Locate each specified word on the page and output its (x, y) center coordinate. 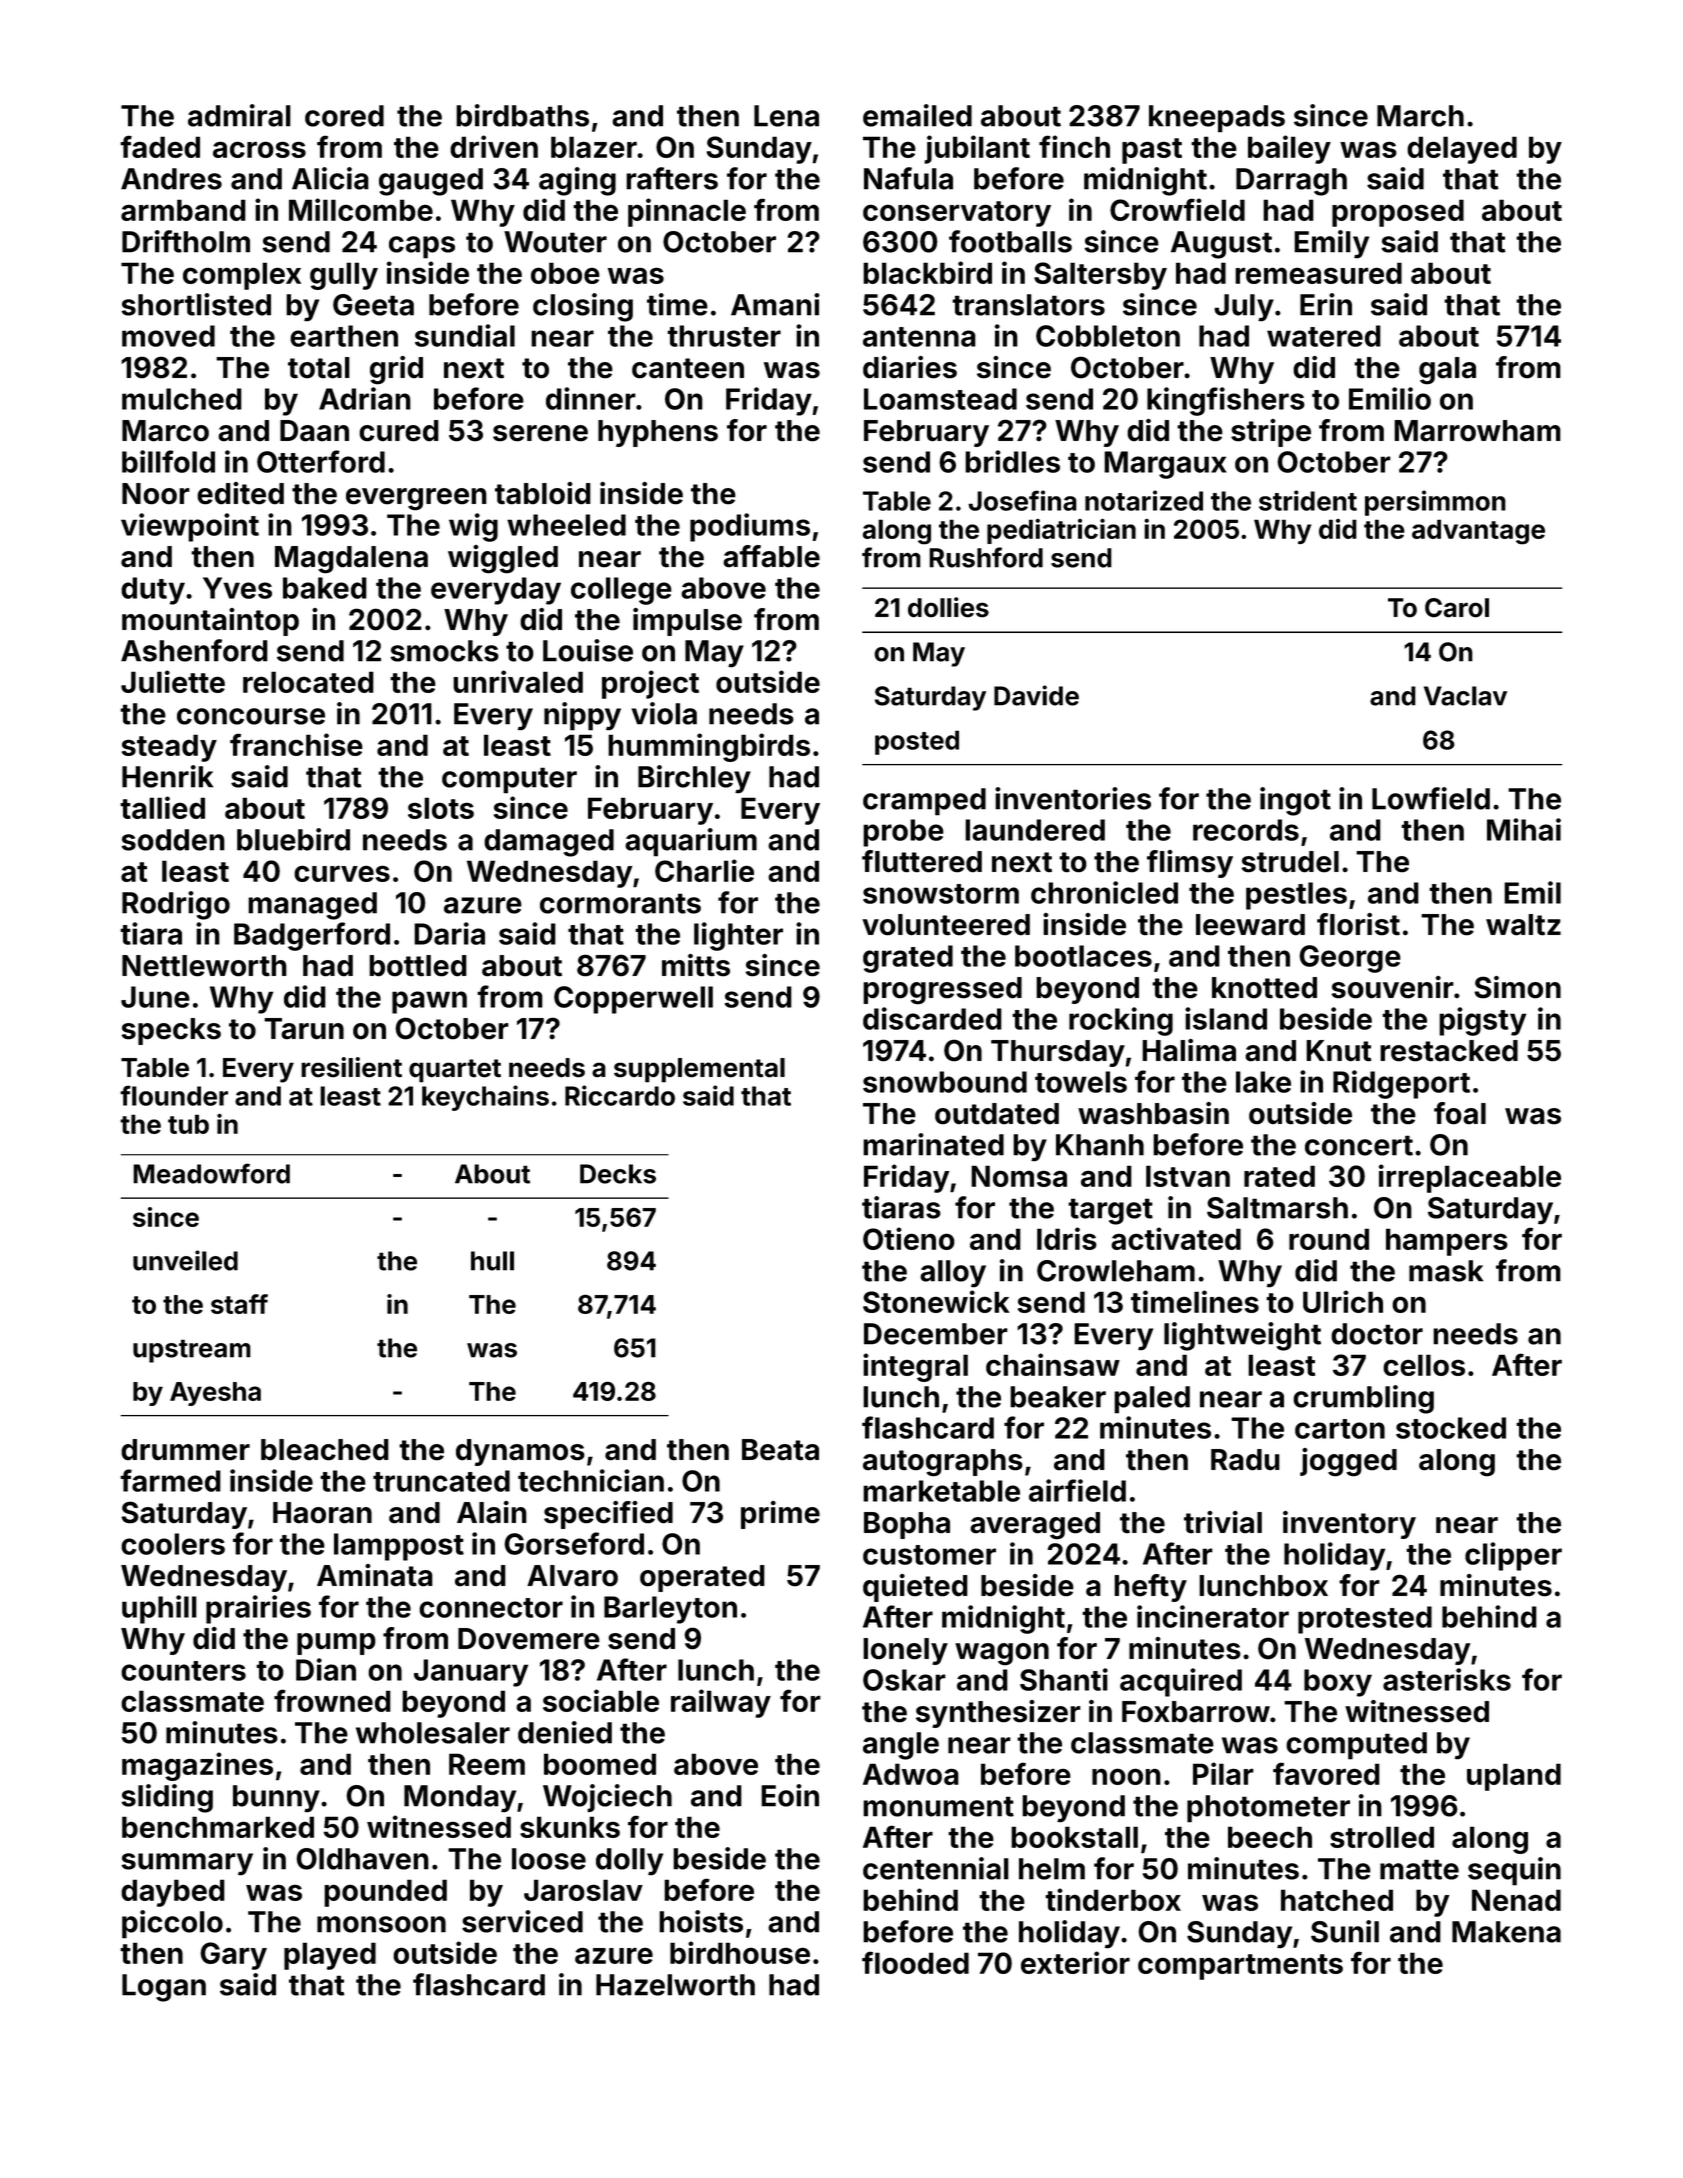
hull (492, 1261)
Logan (164, 1988)
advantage (1478, 532)
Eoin (790, 1795)
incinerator (1213, 1616)
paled (1152, 1400)
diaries (910, 367)
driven (494, 146)
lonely (905, 1651)
